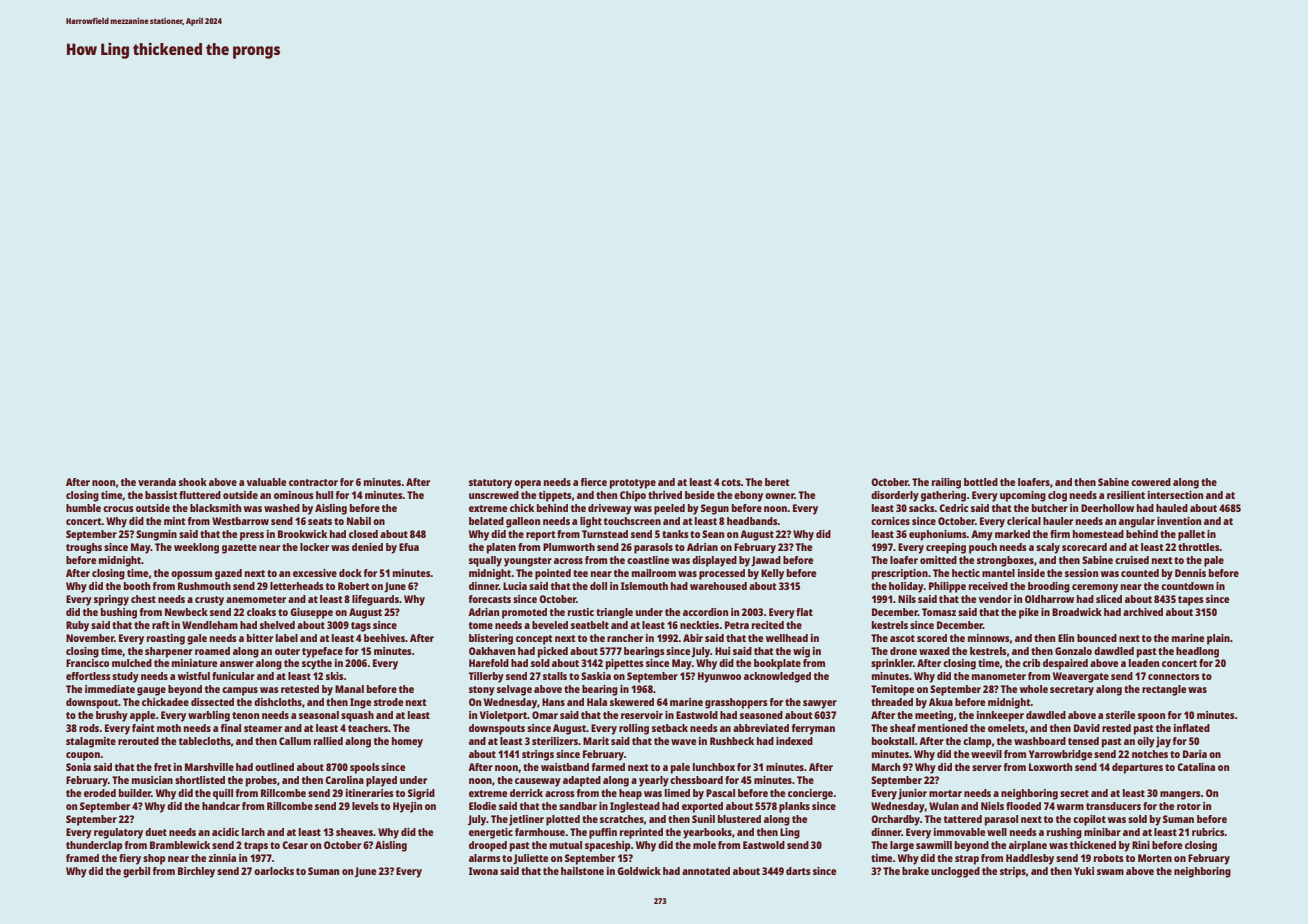 The image size is (1308, 924). What do you see at coordinates (798, 871) in the page?
I see `darts` at bounding box center [798, 871].
